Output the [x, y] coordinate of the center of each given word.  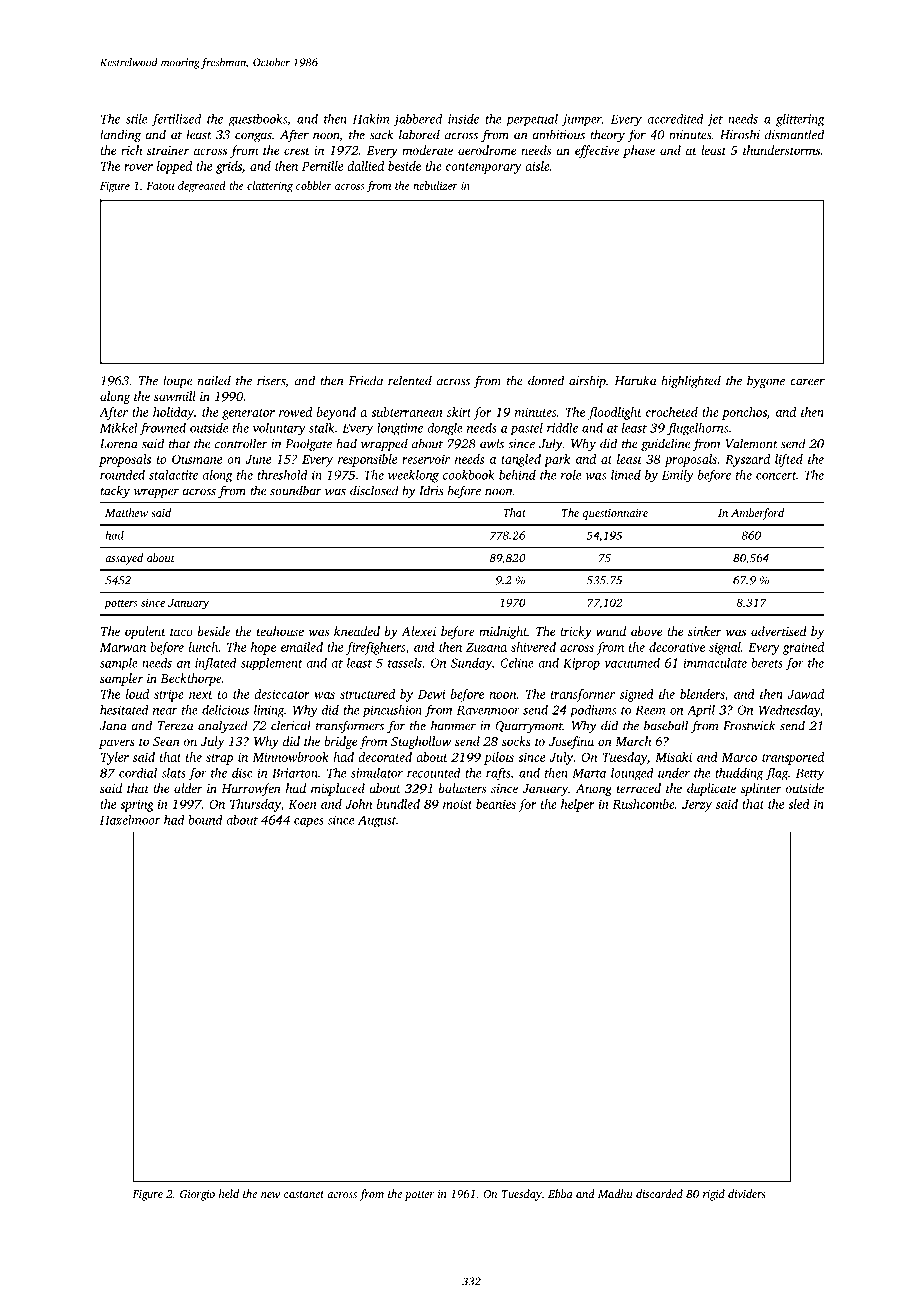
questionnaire [615, 514]
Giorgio [197, 1195]
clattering [270, 187]
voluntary [279, 429]
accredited [675, 119]
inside [463, 119]
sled [799, 804]
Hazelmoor [130, 820]
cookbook [469, 475]
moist [457, 804]
